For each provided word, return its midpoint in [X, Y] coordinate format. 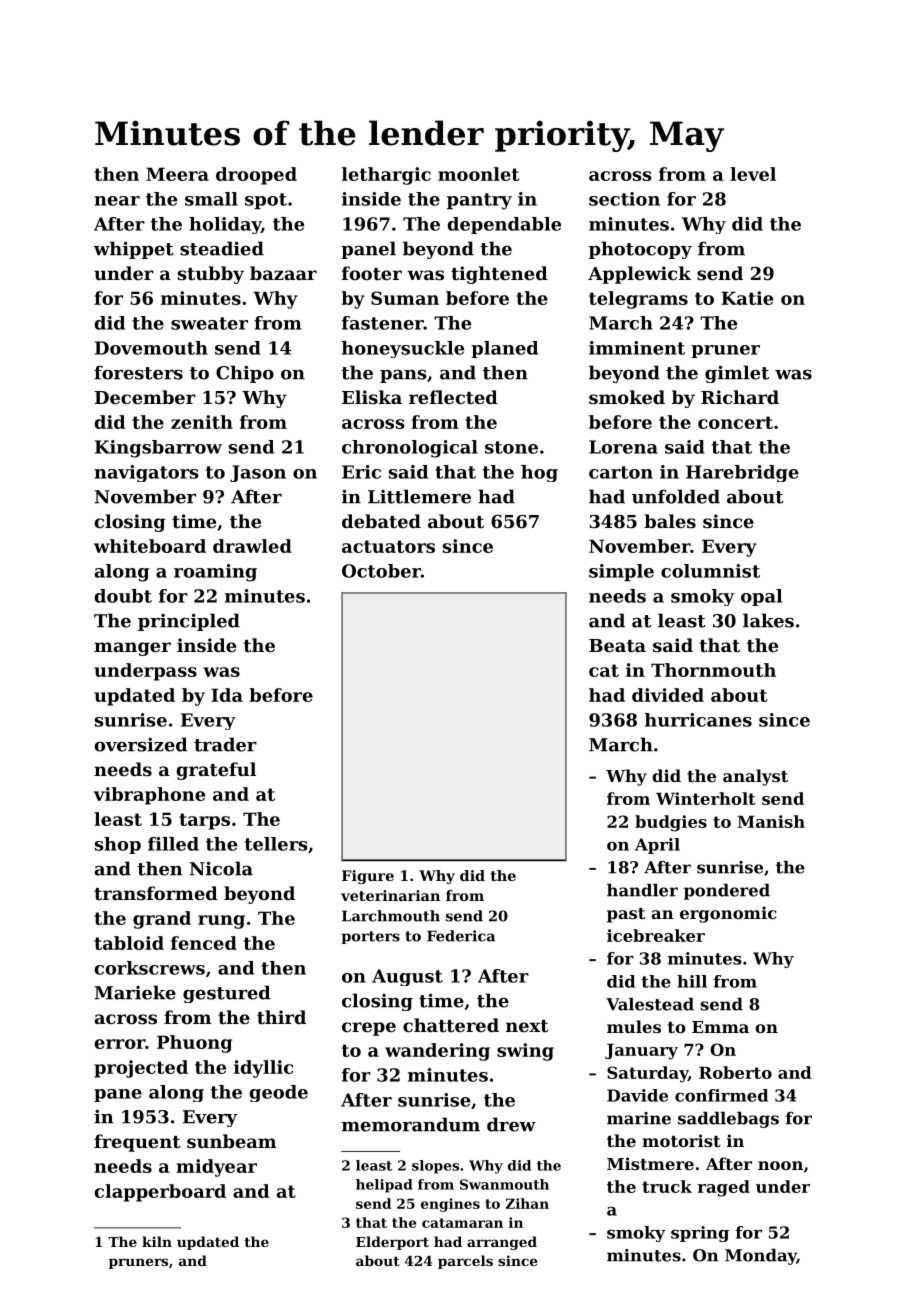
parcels [465, 1262]
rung [221, 922]
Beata [617, 645]
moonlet [478, 174]
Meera [177, 174]
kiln [157, 1241]
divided [668, 695]
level [753, 174]
